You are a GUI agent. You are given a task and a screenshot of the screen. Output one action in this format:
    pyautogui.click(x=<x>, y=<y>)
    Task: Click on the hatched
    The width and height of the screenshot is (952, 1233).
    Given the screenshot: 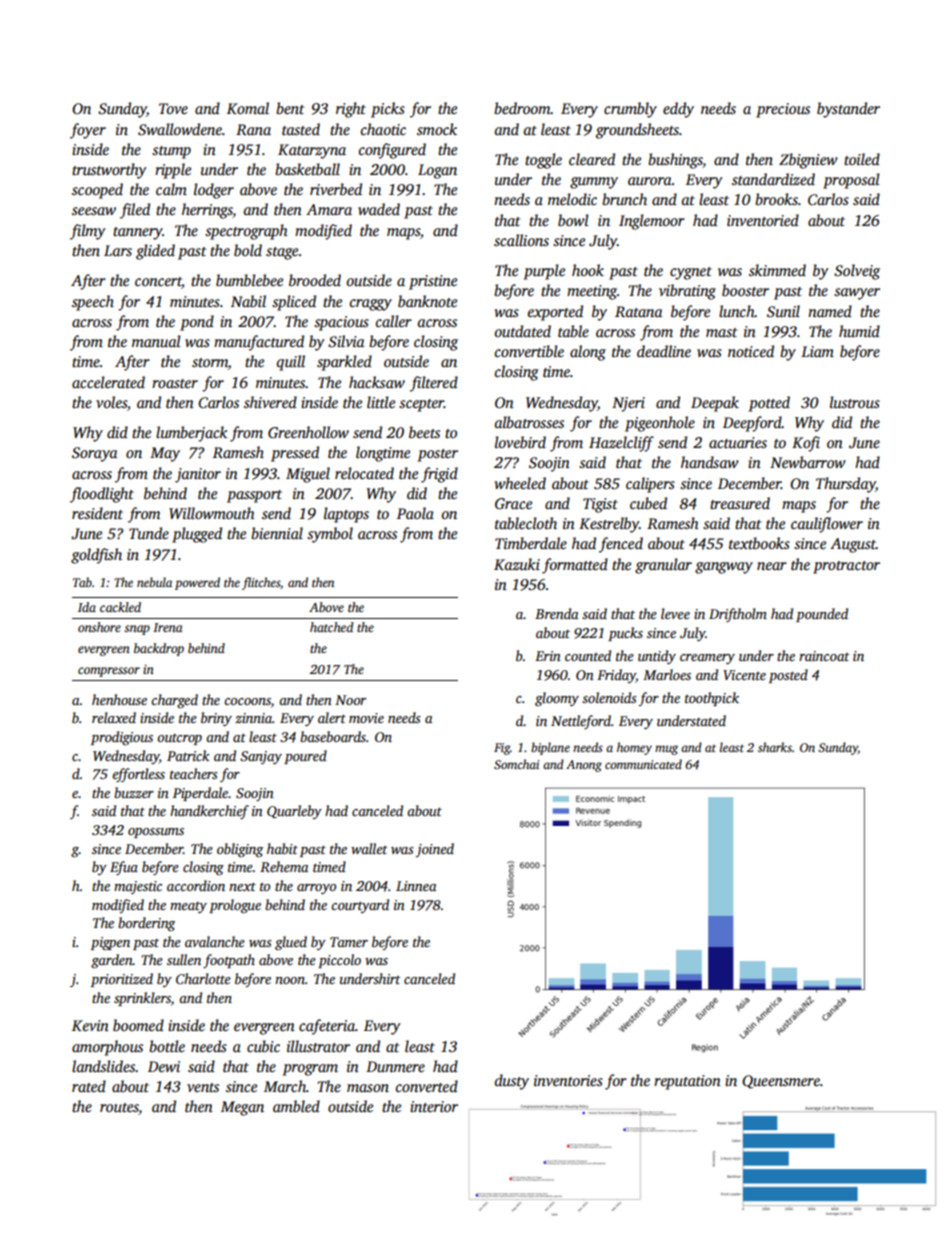 What is the action you would take?
    pyautogui.click(x=332, y=627)
